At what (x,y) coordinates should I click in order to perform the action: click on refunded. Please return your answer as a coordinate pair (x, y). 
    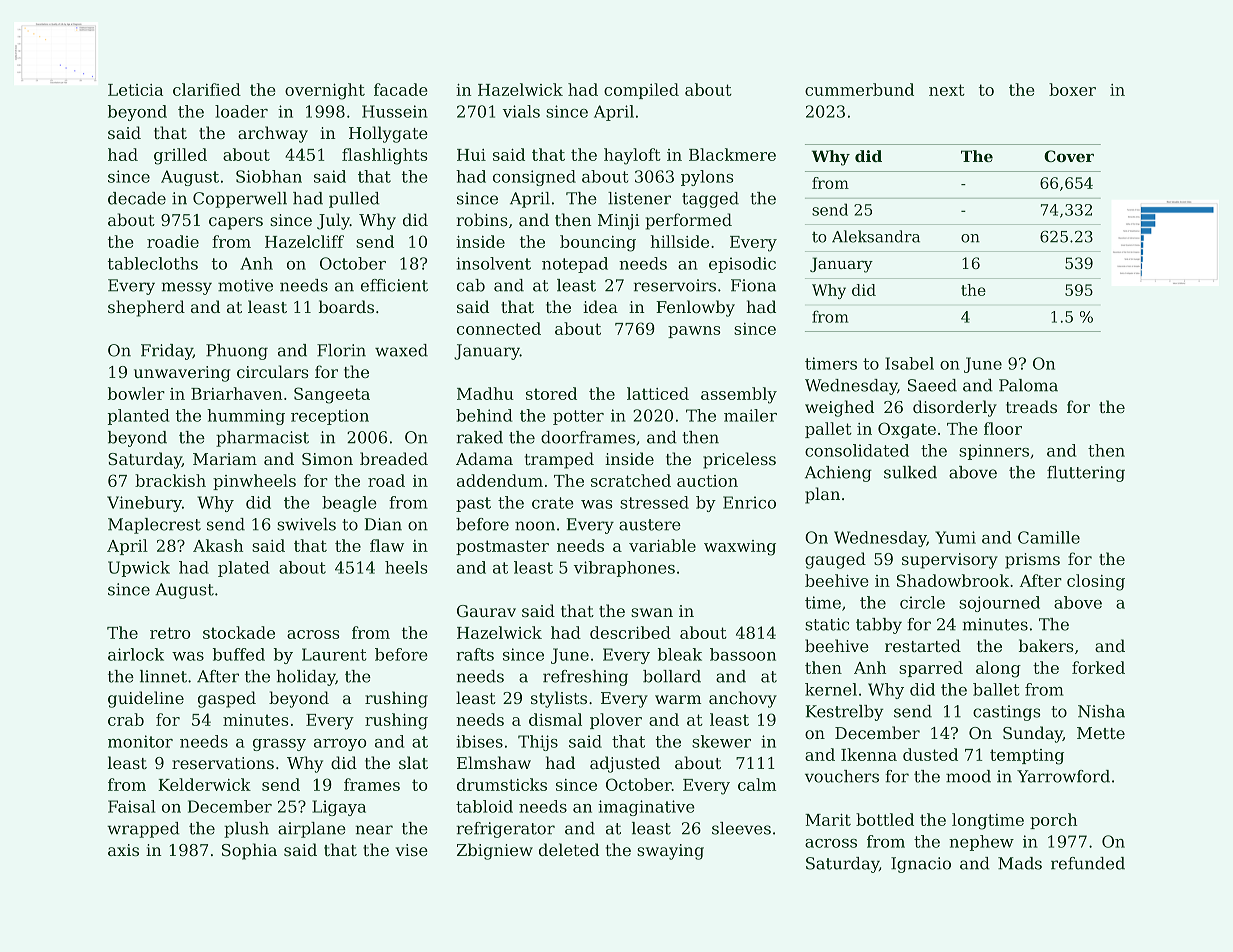
    Looking at the image, I should click on (1088, 863).
